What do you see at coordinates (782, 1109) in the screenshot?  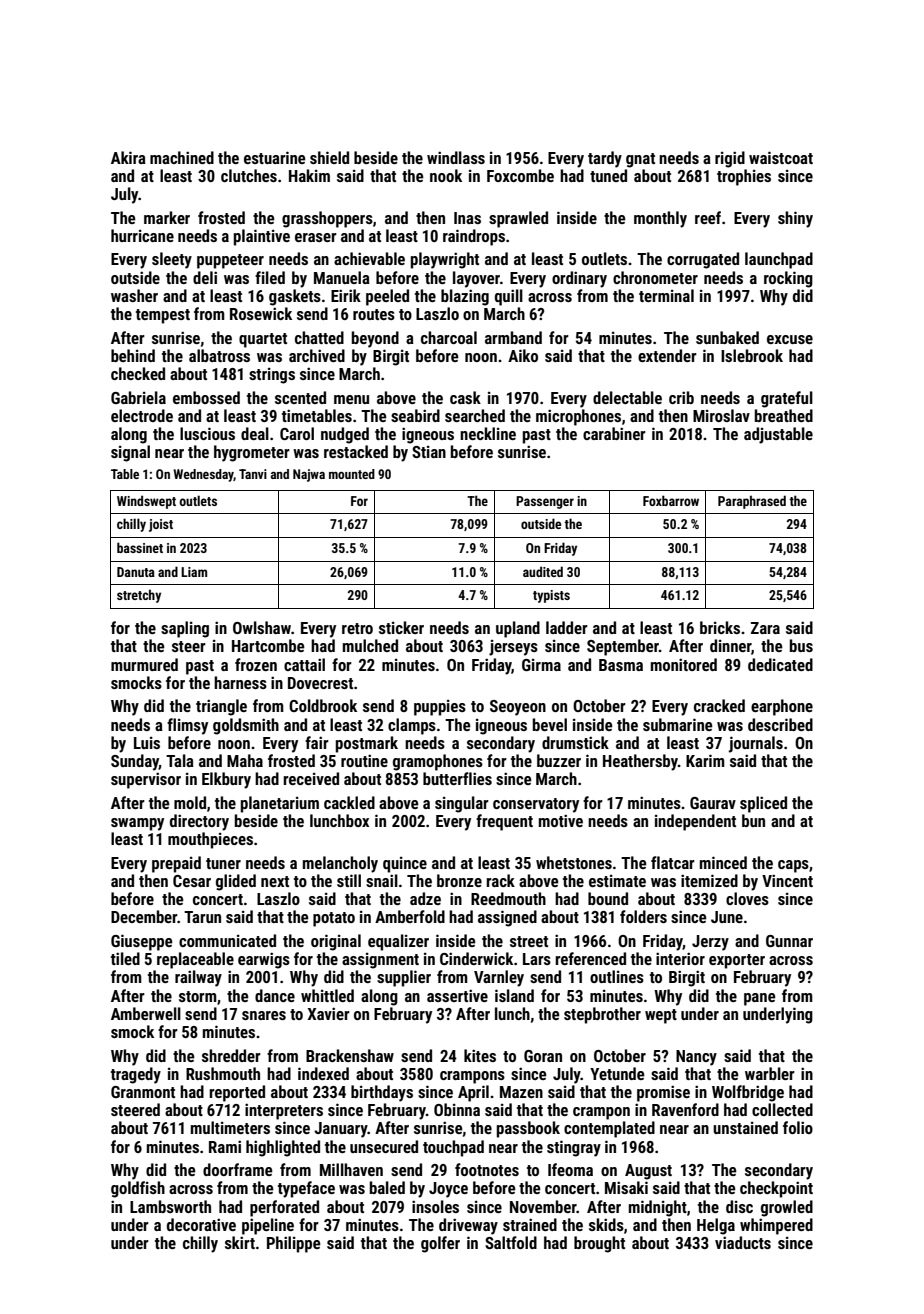 I see `collected` at bounding box center [782, 1109].
